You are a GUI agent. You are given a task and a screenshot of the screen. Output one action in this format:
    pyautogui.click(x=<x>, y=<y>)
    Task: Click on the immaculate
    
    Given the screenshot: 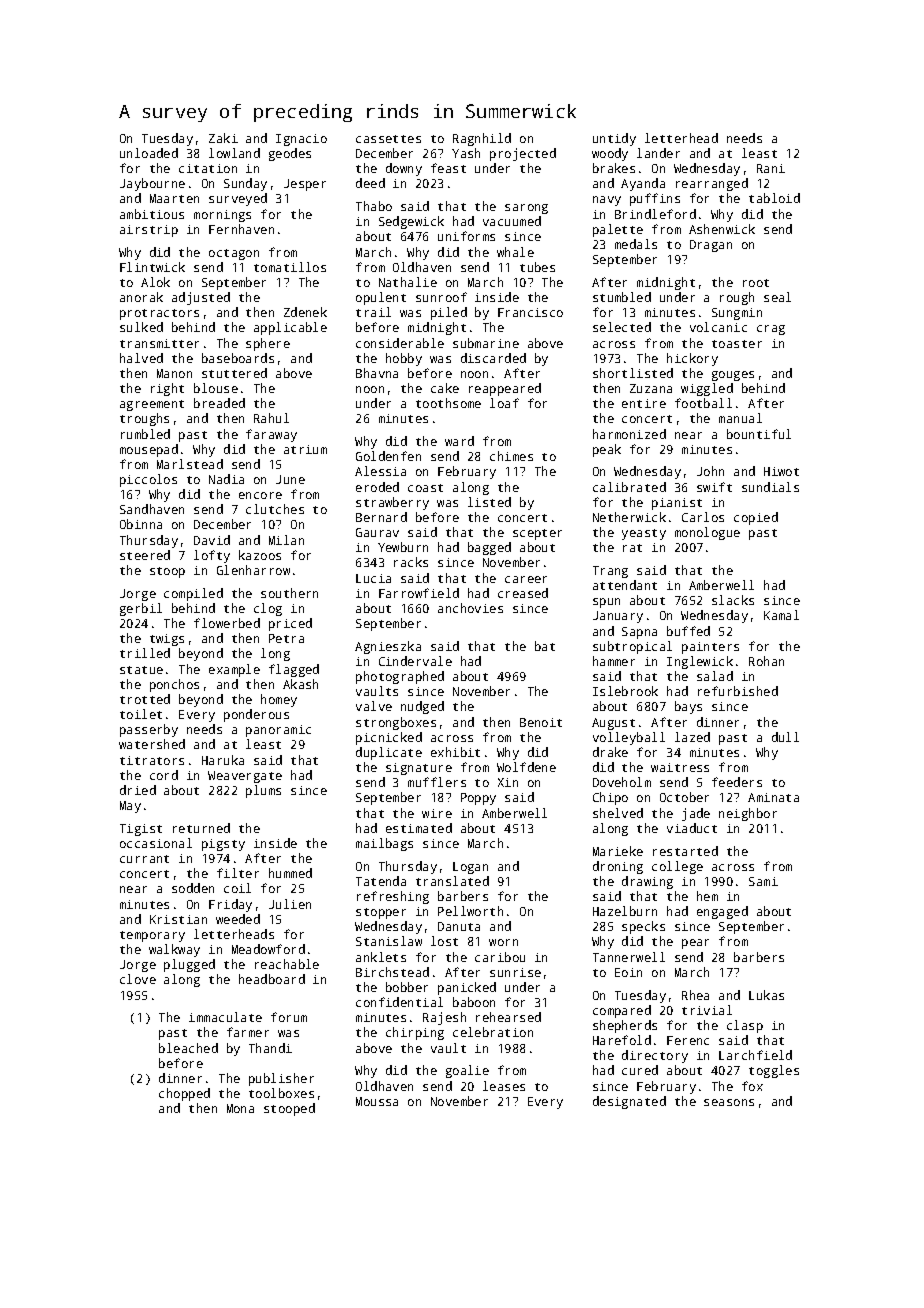 What is the action you would take?
    pyautogui.click(x=225, y=1017)
